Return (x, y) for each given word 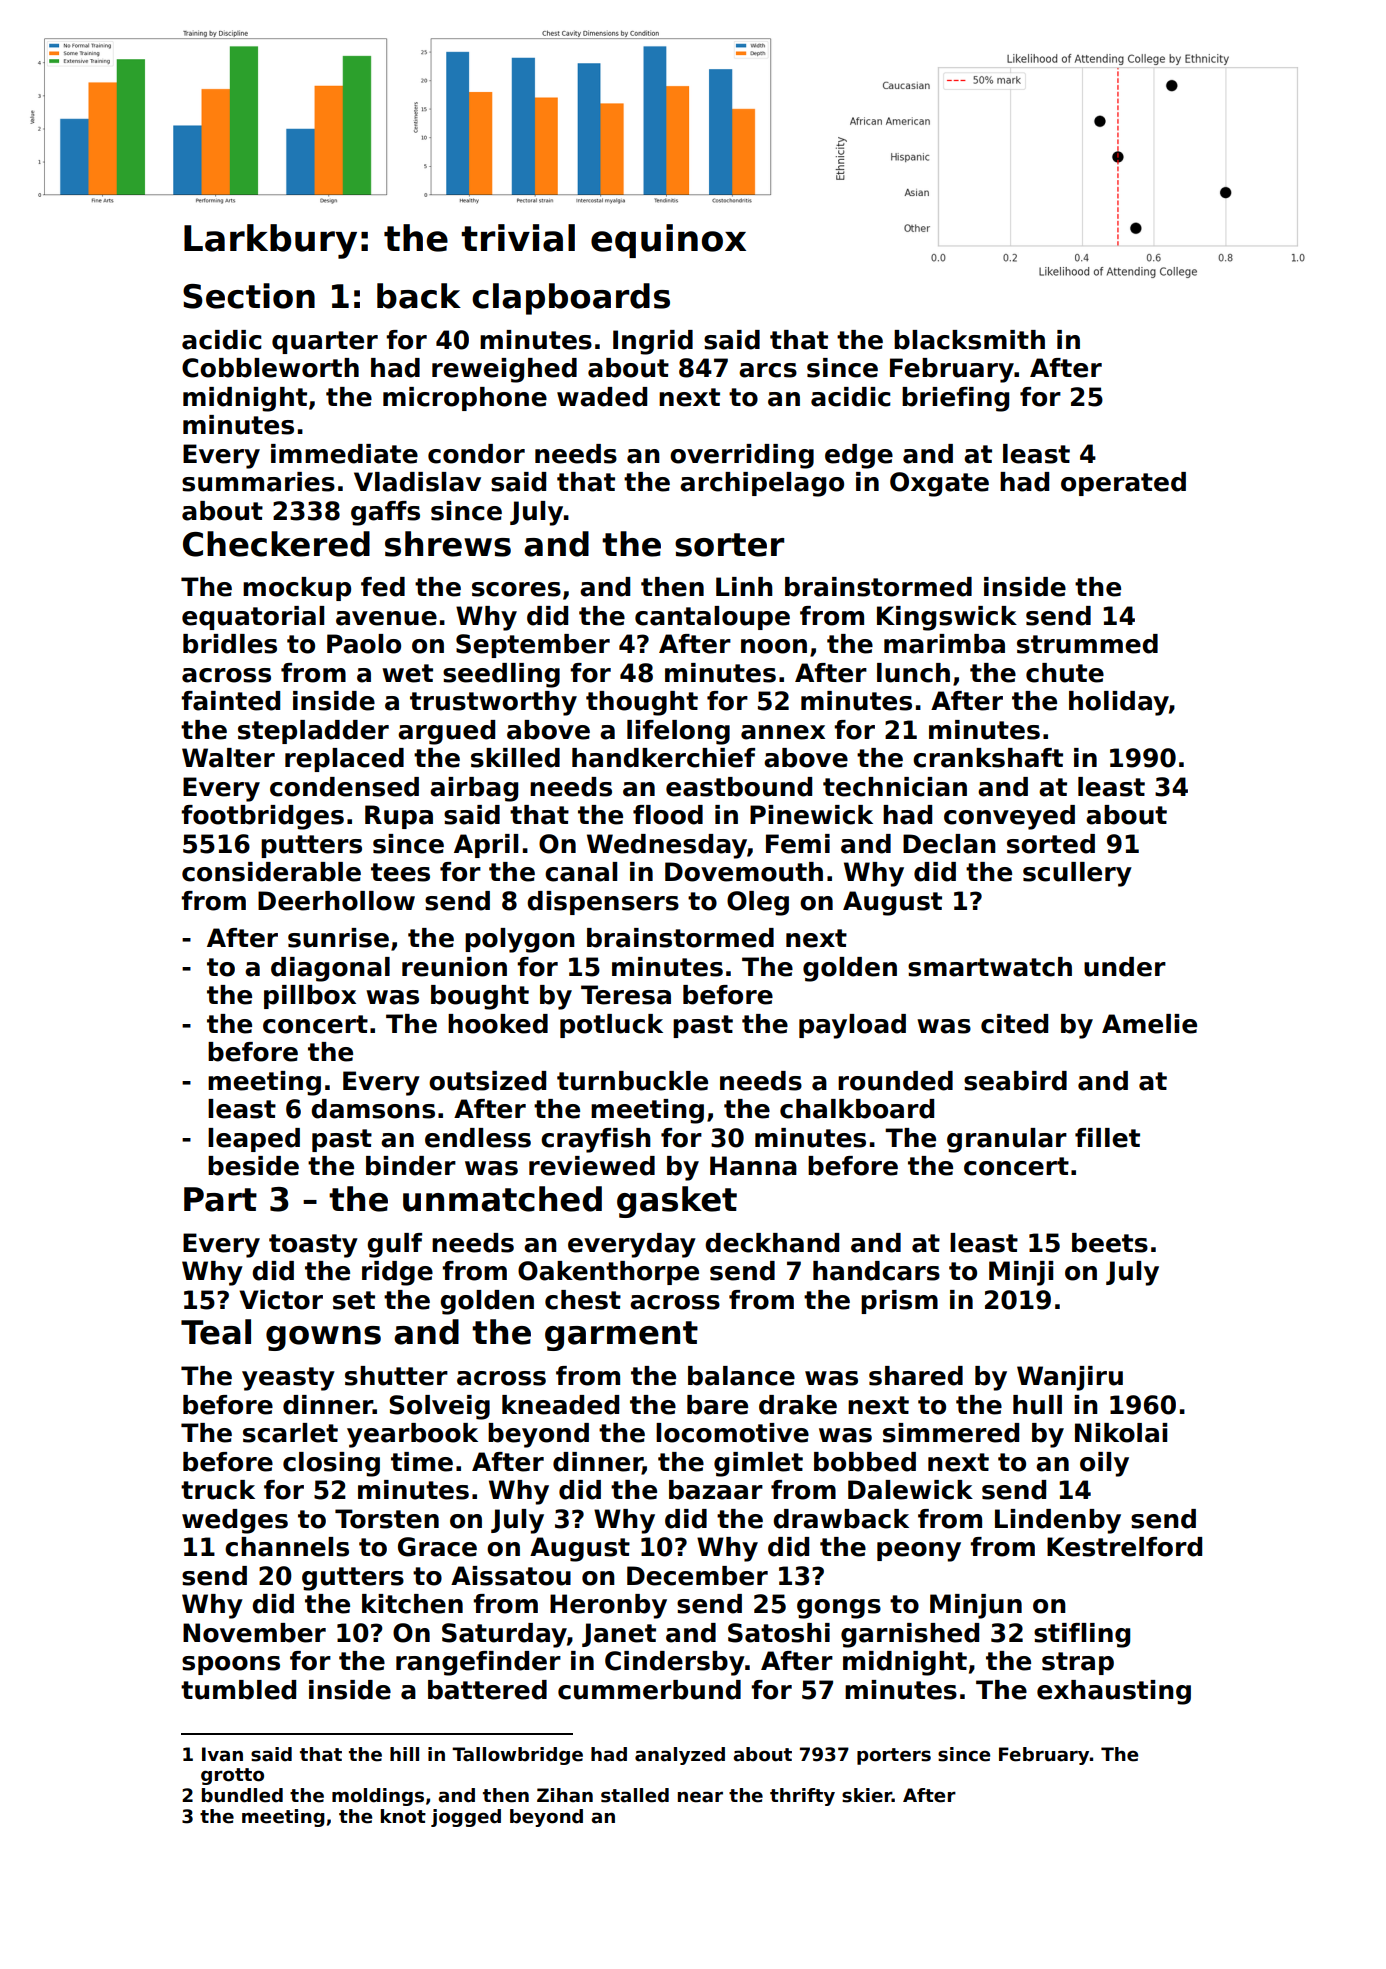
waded (602, 397)
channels (287, 1547)
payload (852, 1026)
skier (867, 1795)
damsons (373, 1109)
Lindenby (1058, 1521)
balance (741, 1376)
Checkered (276, 544)
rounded (895, 1081)
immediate (344, 454)
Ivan (222, 1754)
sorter (729, 545)
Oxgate (939, 484)
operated (1123, 484)
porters (894, 1756)
